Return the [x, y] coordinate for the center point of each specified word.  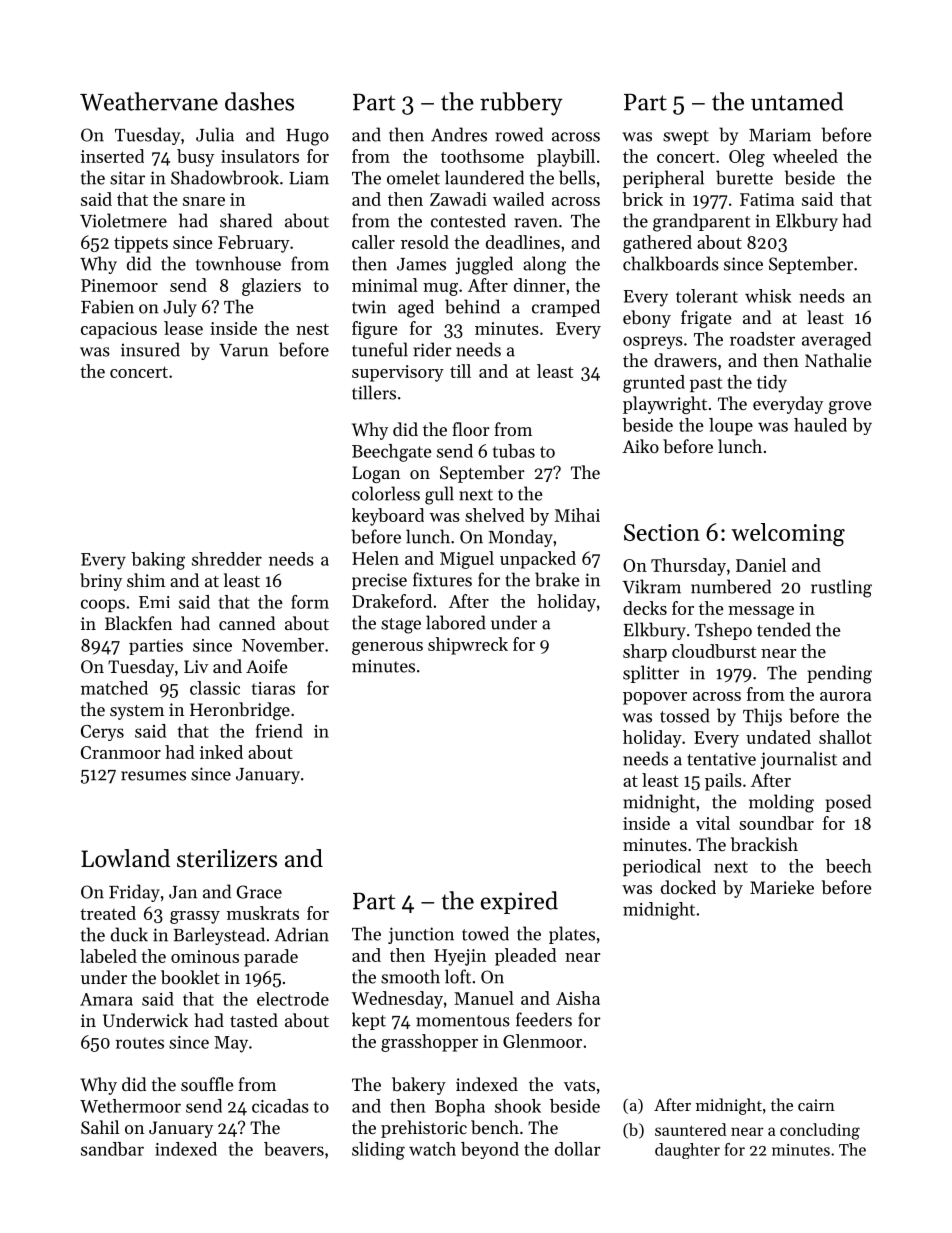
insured [150, 349]
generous [387, 648]
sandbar [112, 1149]
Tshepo [723, 631]
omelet [413, 177]
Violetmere [123, 220]
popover [655, 698]
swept [686, 137]
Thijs [762, 717]
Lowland [125, 858]
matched [114, 688]
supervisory [398, 373]
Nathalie [838, 360]
